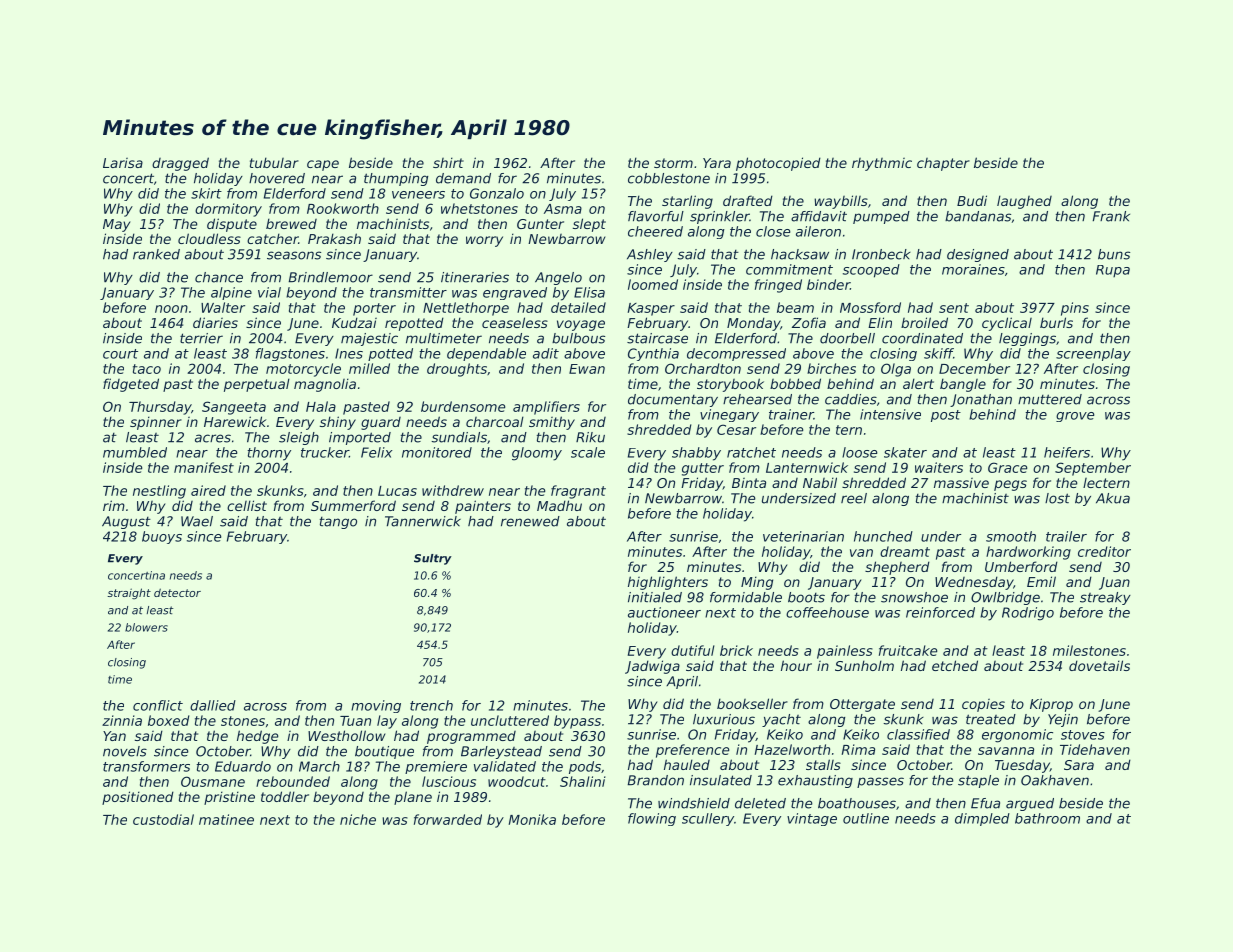 The height and width of the page is (952, 1233). Describe the element at coordinates (751, 452) in the page. I see `ratchet` at that location.
